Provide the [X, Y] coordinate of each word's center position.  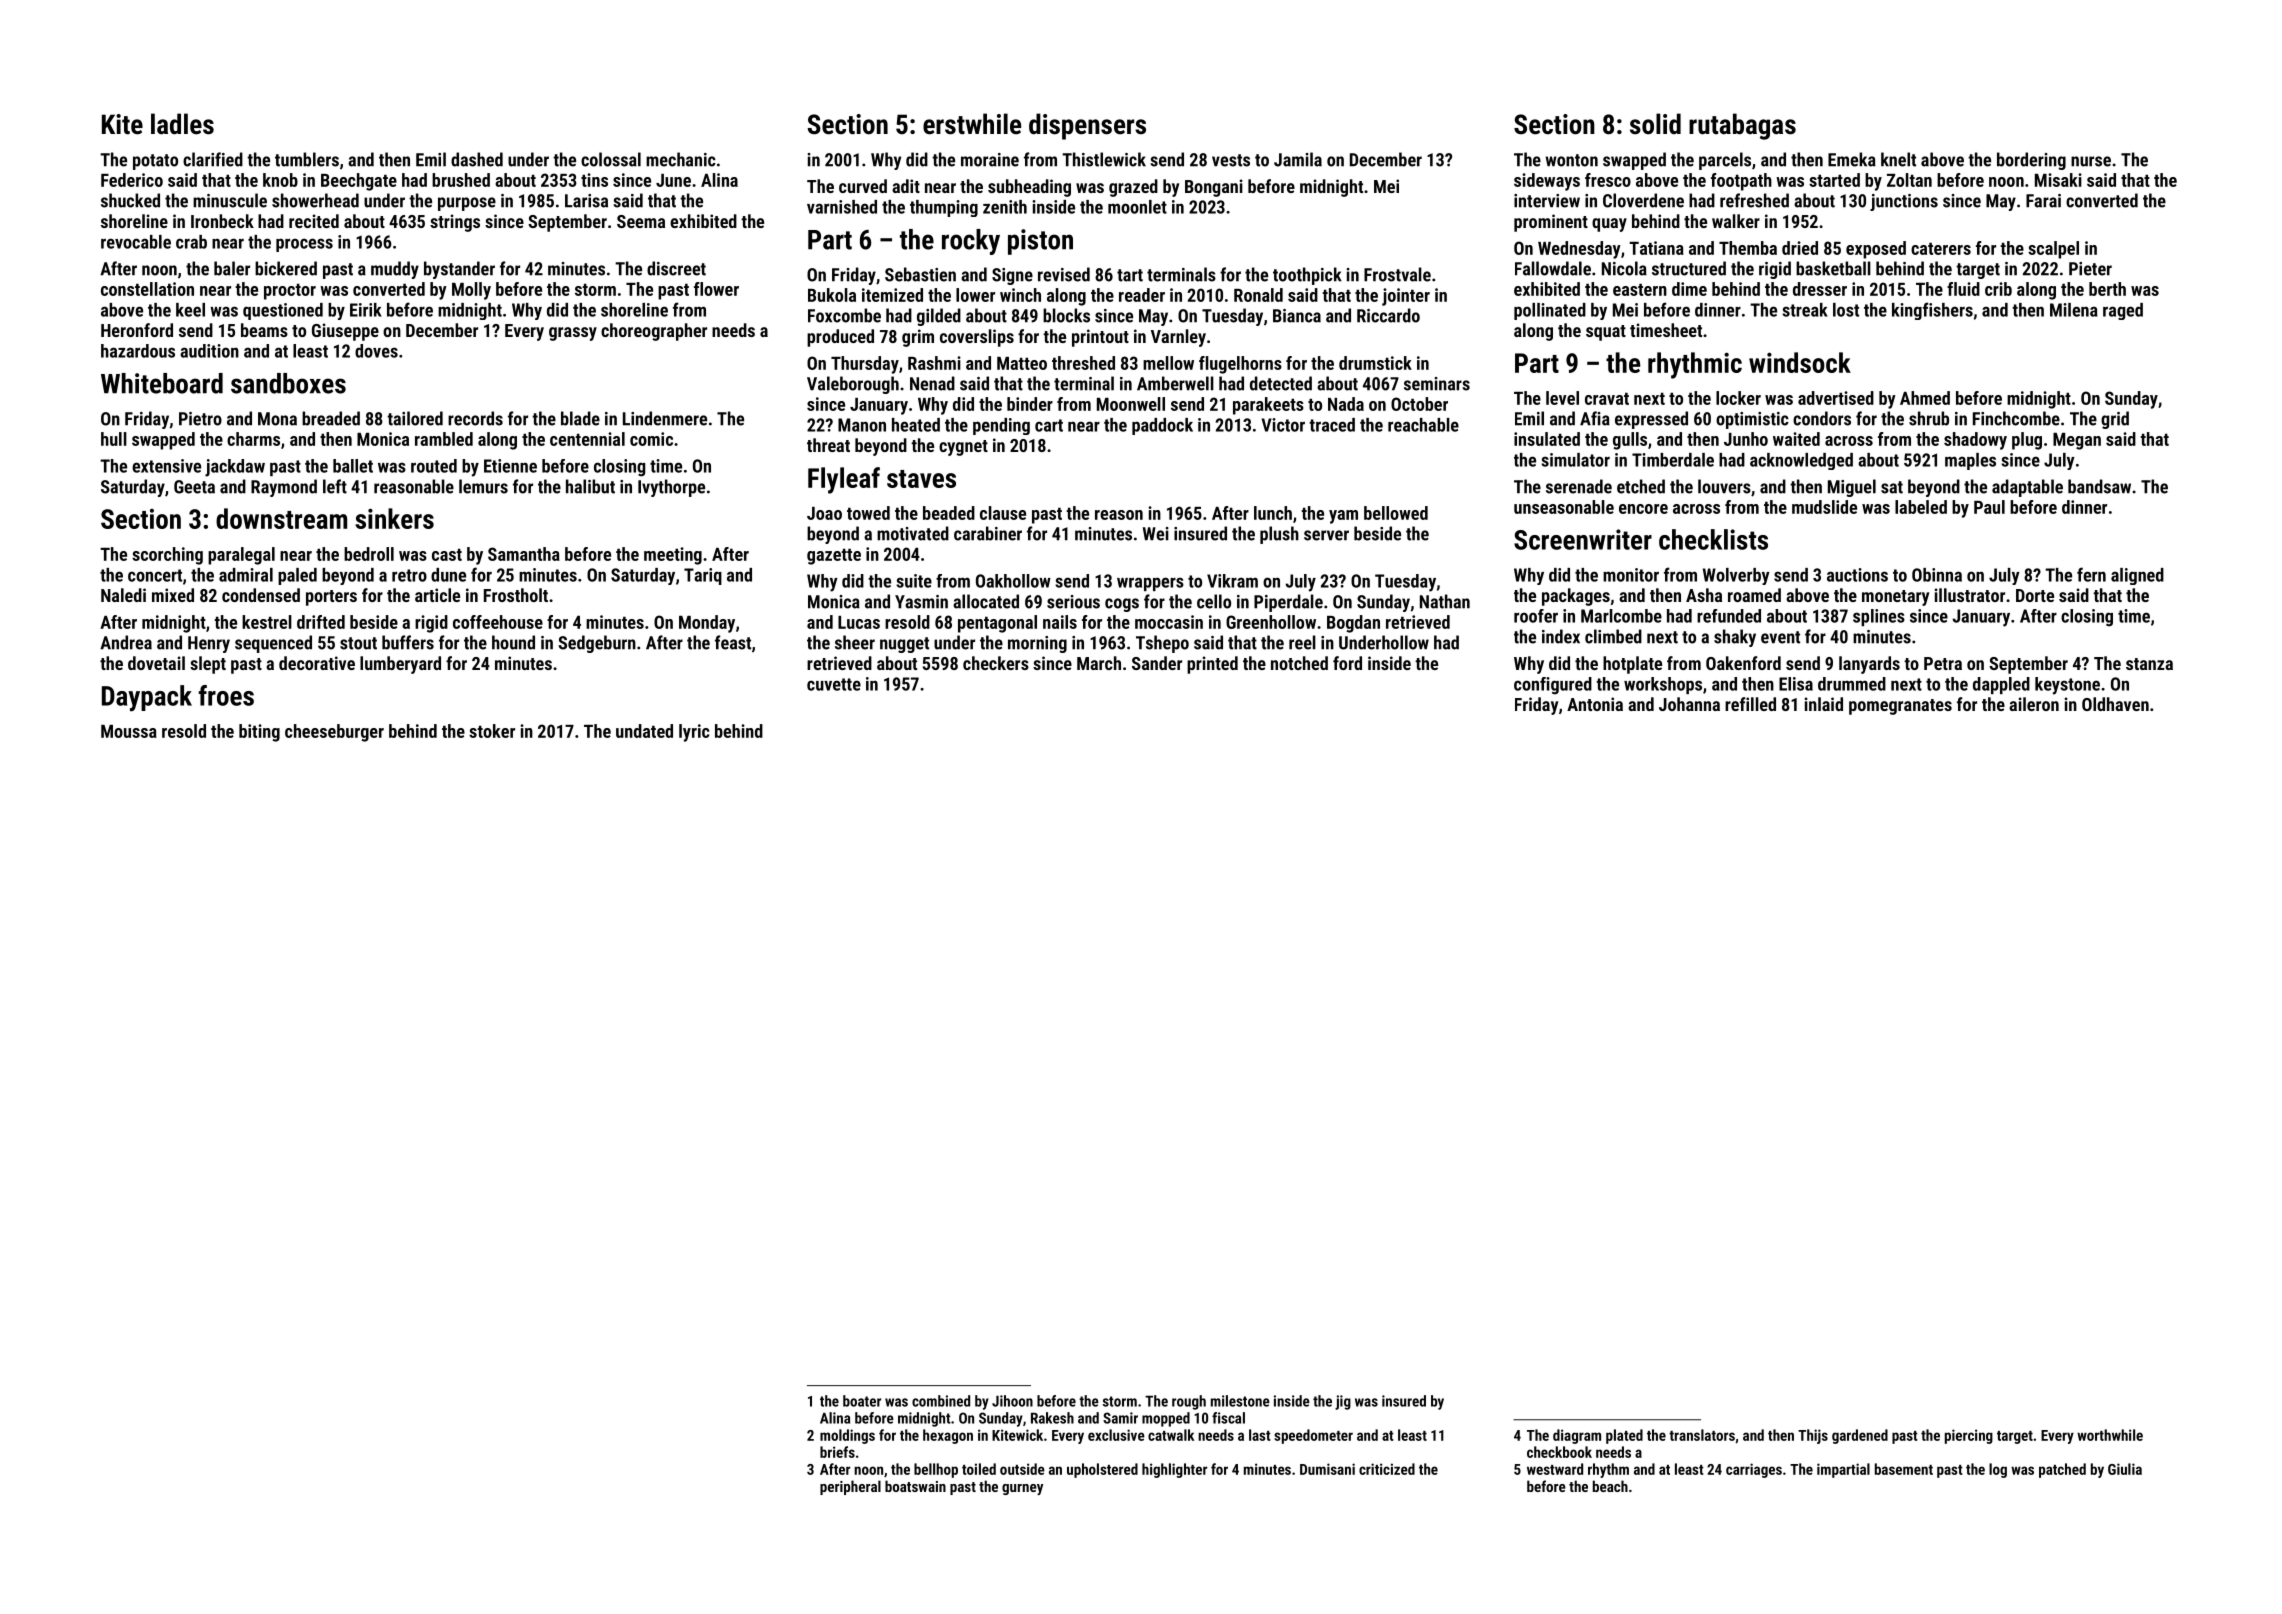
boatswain [915, 1486]
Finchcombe [2016, 418]
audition [209, 351]
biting [259, 733]
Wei [1156, 534]
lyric [694, 733]
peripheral [850, 1487]
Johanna [1689, 704]
